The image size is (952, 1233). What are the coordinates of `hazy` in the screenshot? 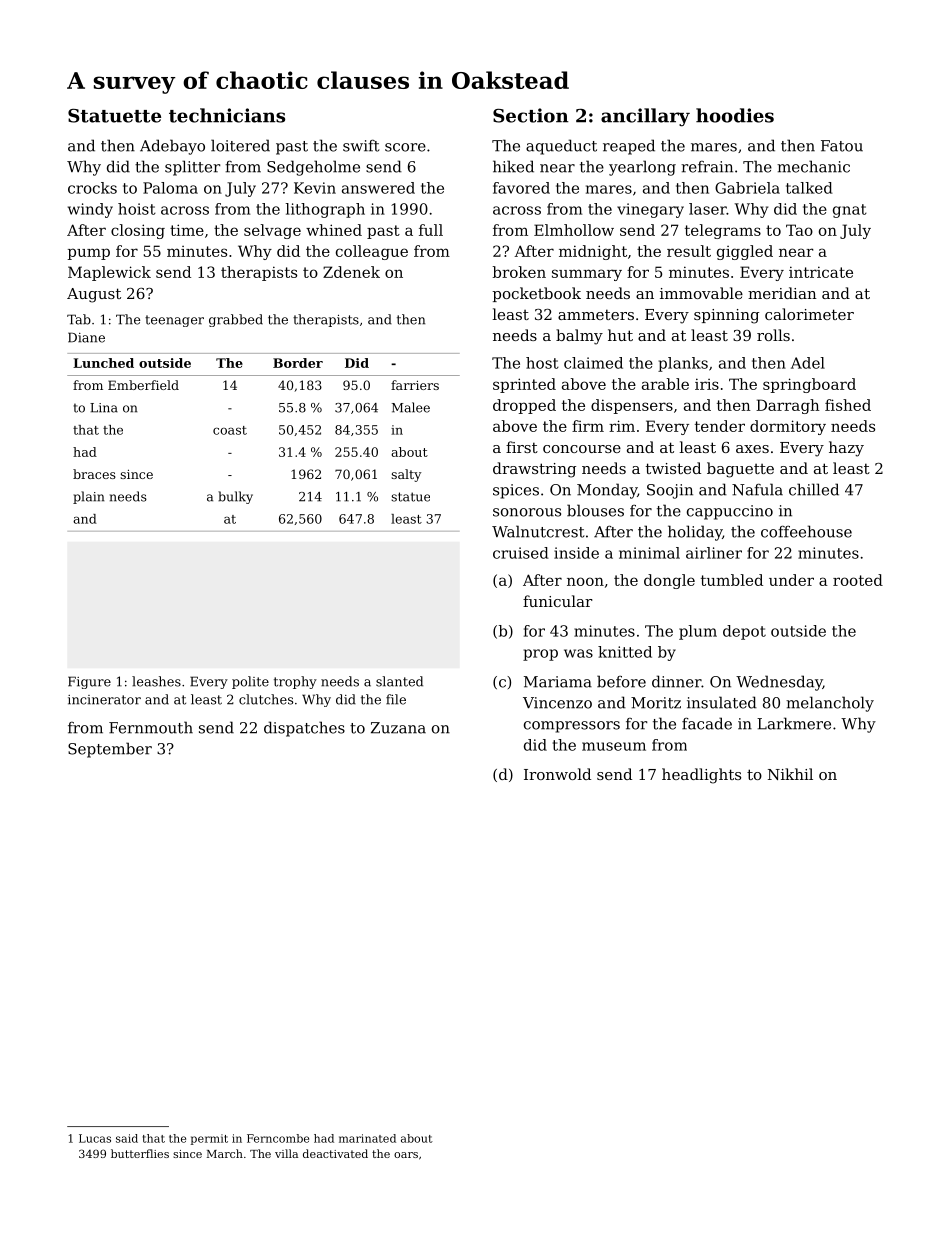 It's located at (846, 449).
